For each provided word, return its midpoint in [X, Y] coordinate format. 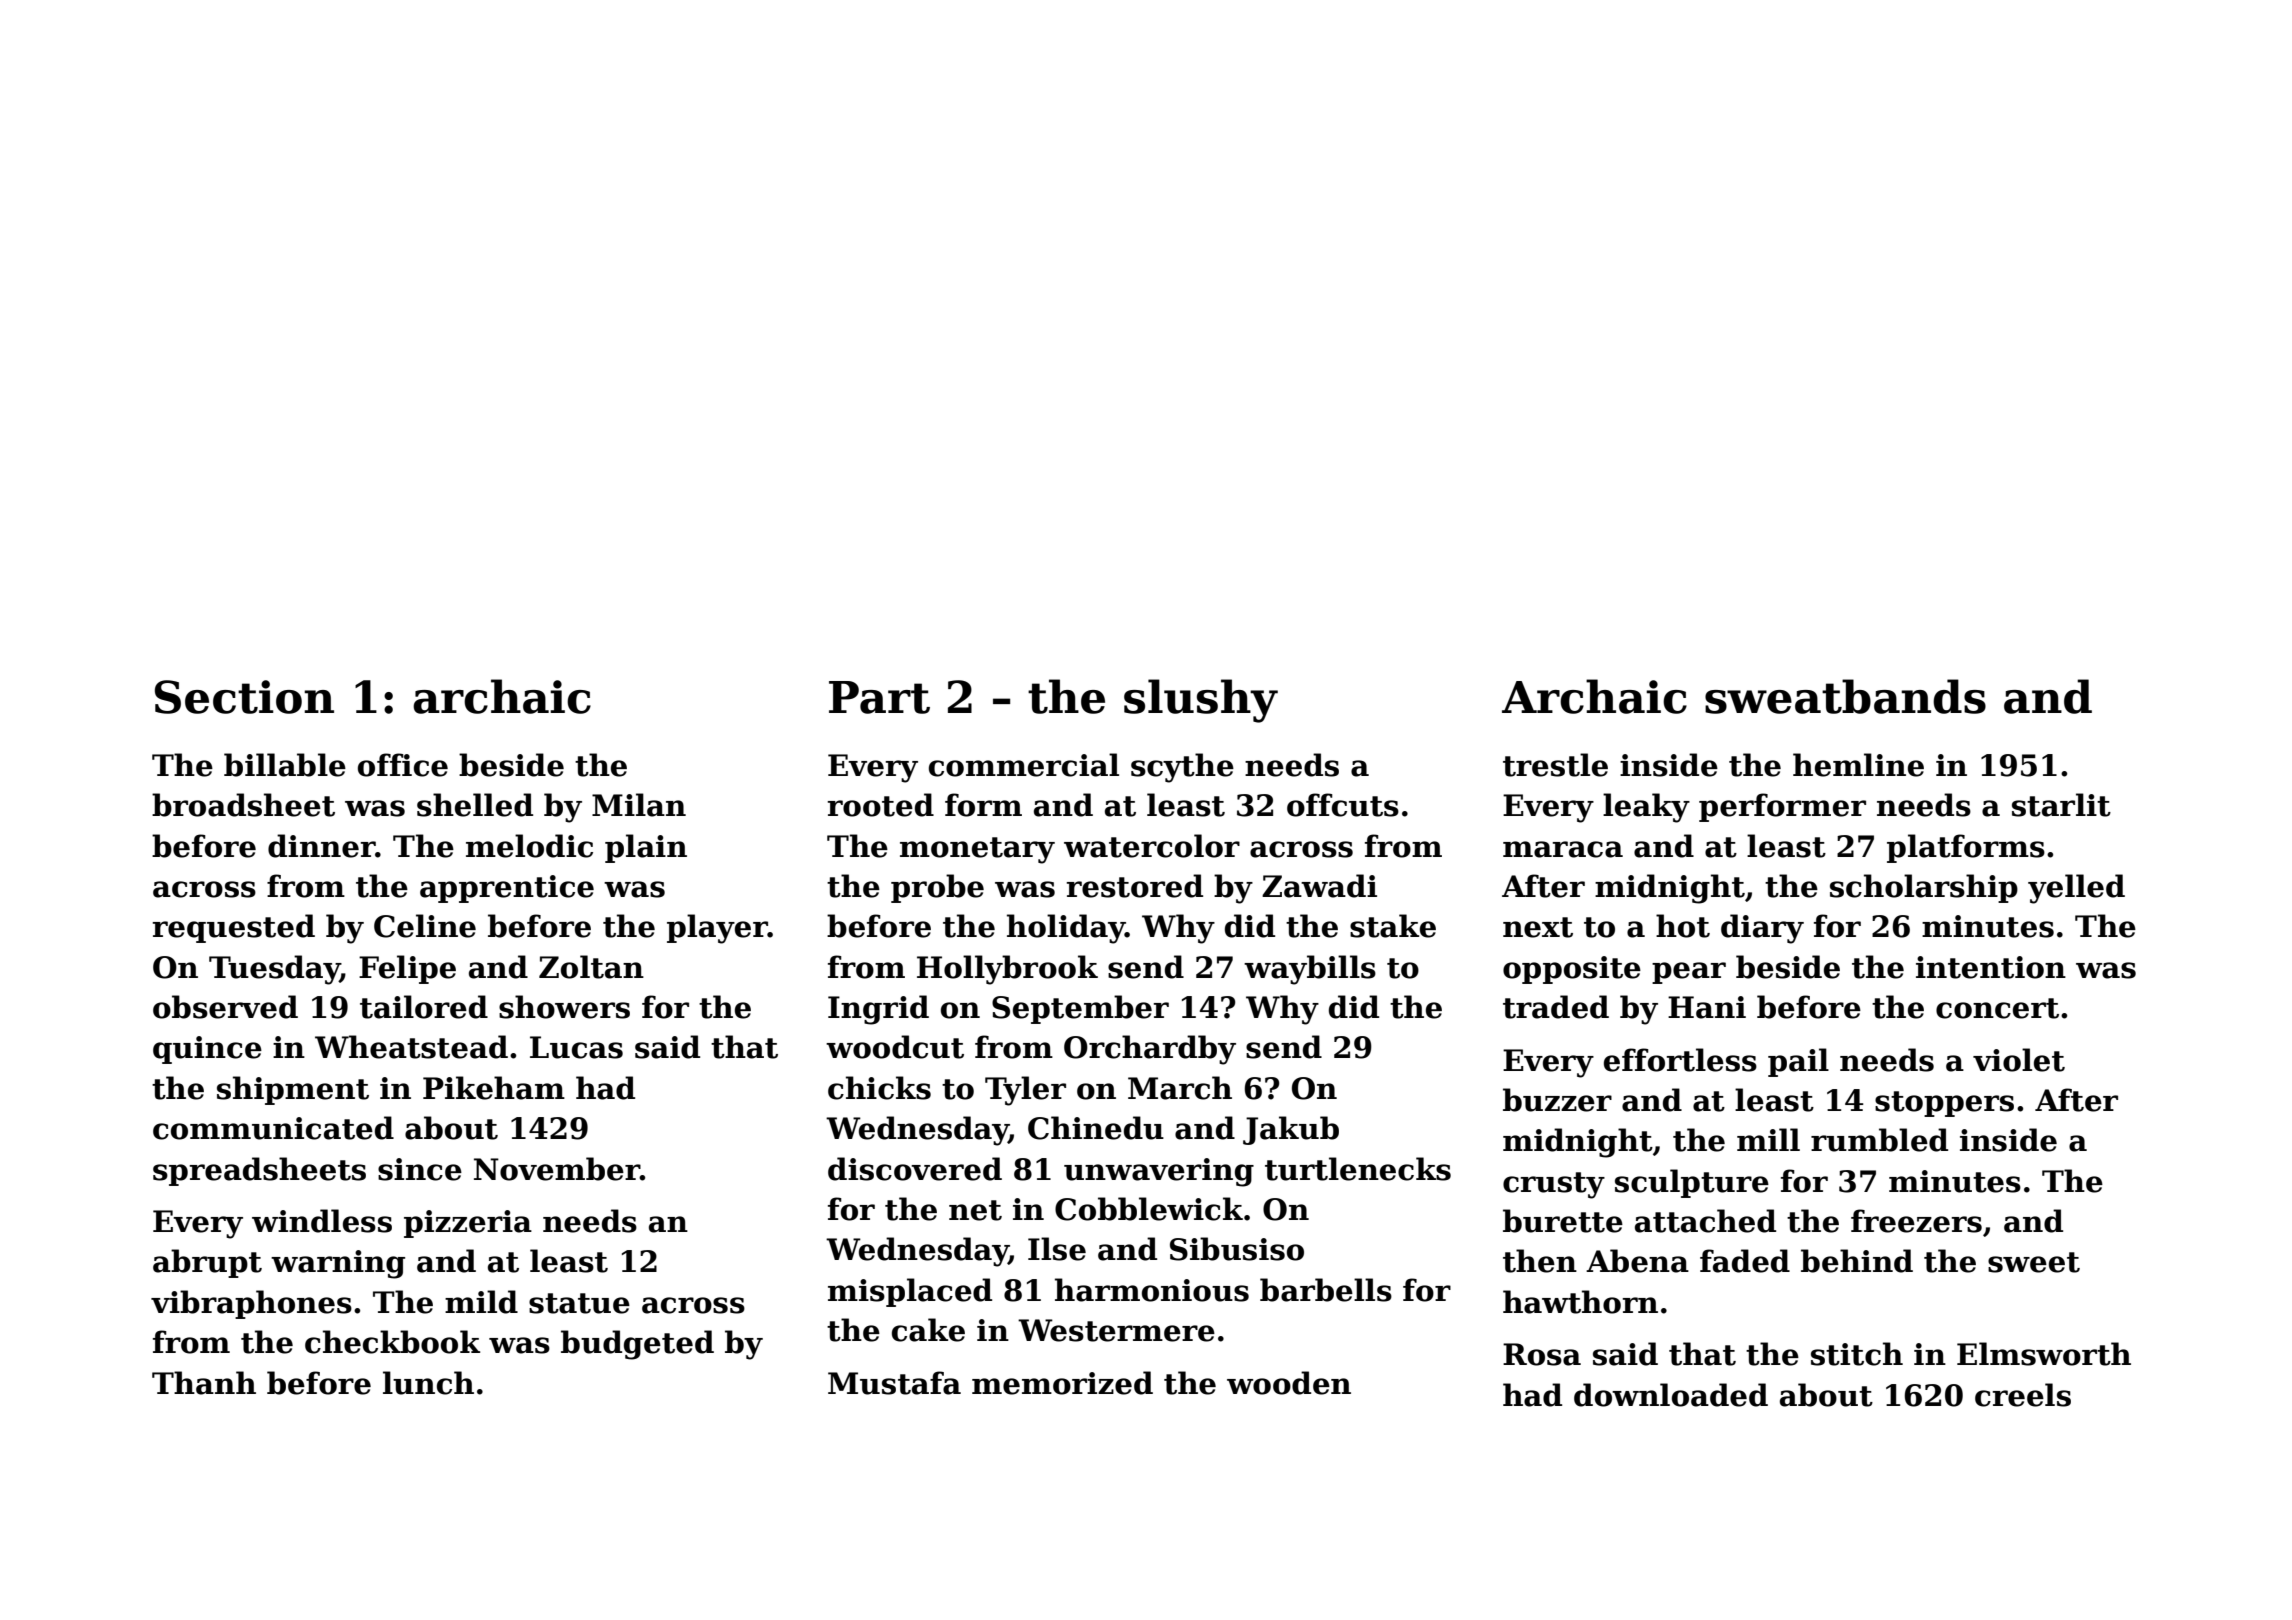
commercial [1024, 765]
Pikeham [494, 1088]
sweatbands [1845, 696]
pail [1798, 1062]
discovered [915, 1169]
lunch [428, 1383]
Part [879, 697]
